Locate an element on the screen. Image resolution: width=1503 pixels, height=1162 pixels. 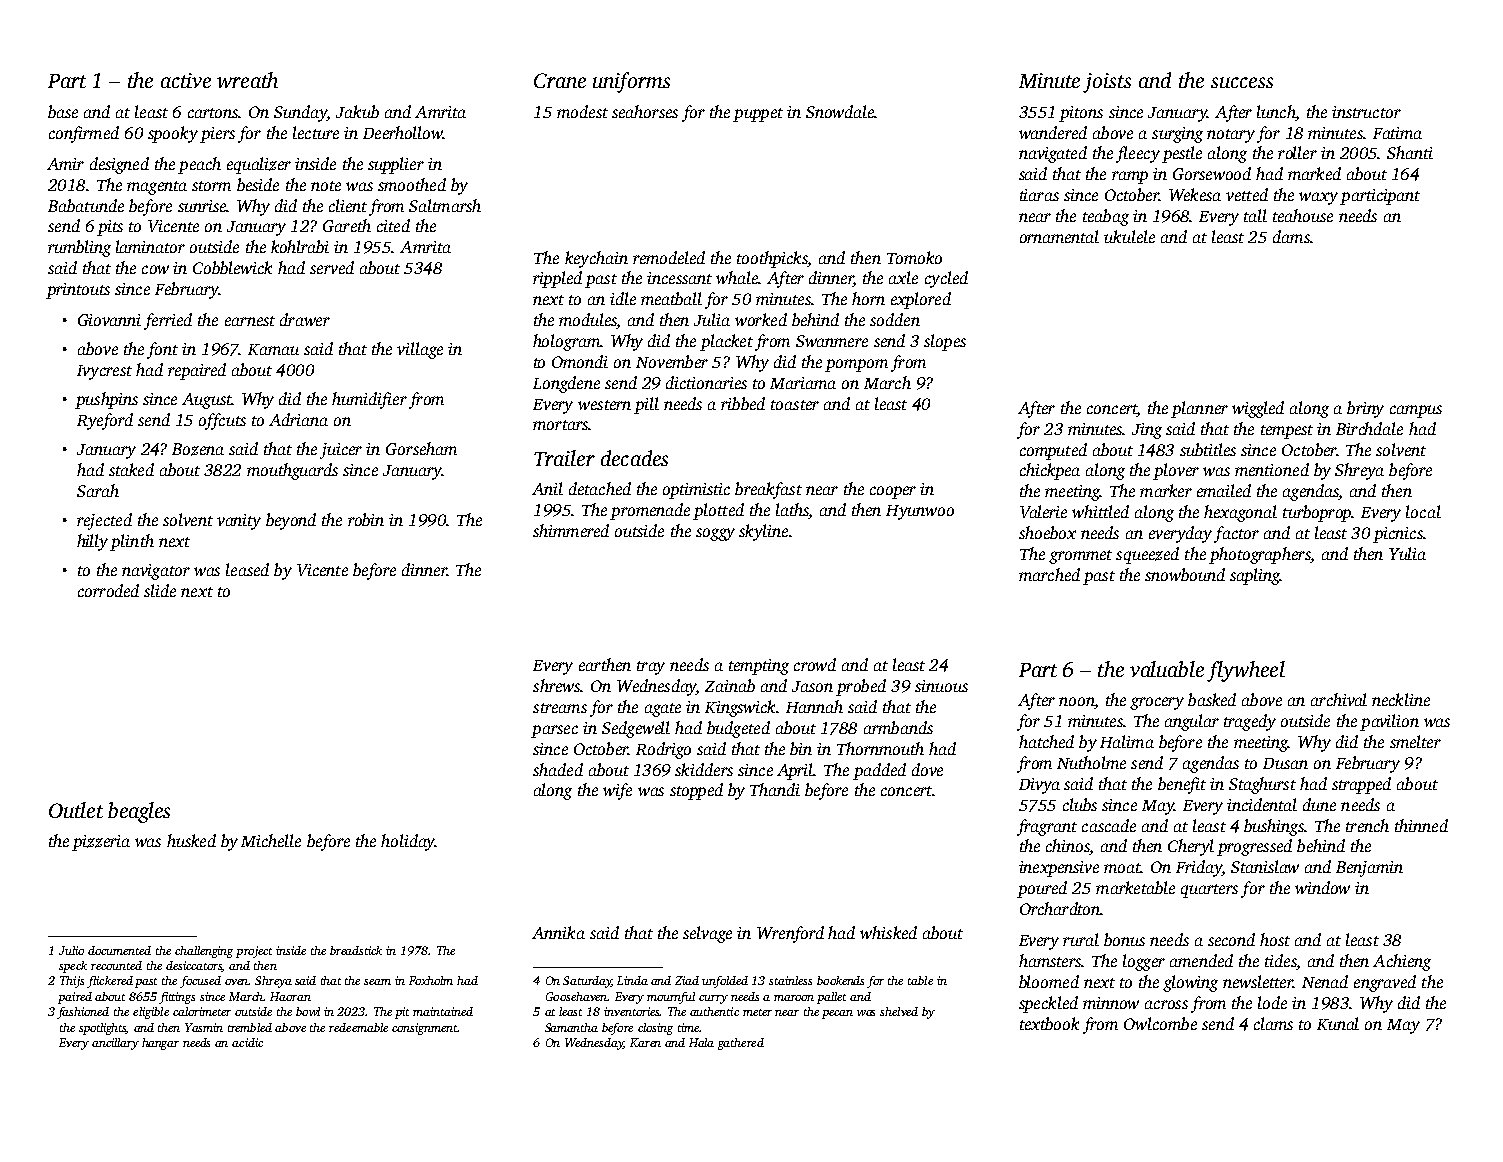
selvage is located at coordinates (707, 934).
